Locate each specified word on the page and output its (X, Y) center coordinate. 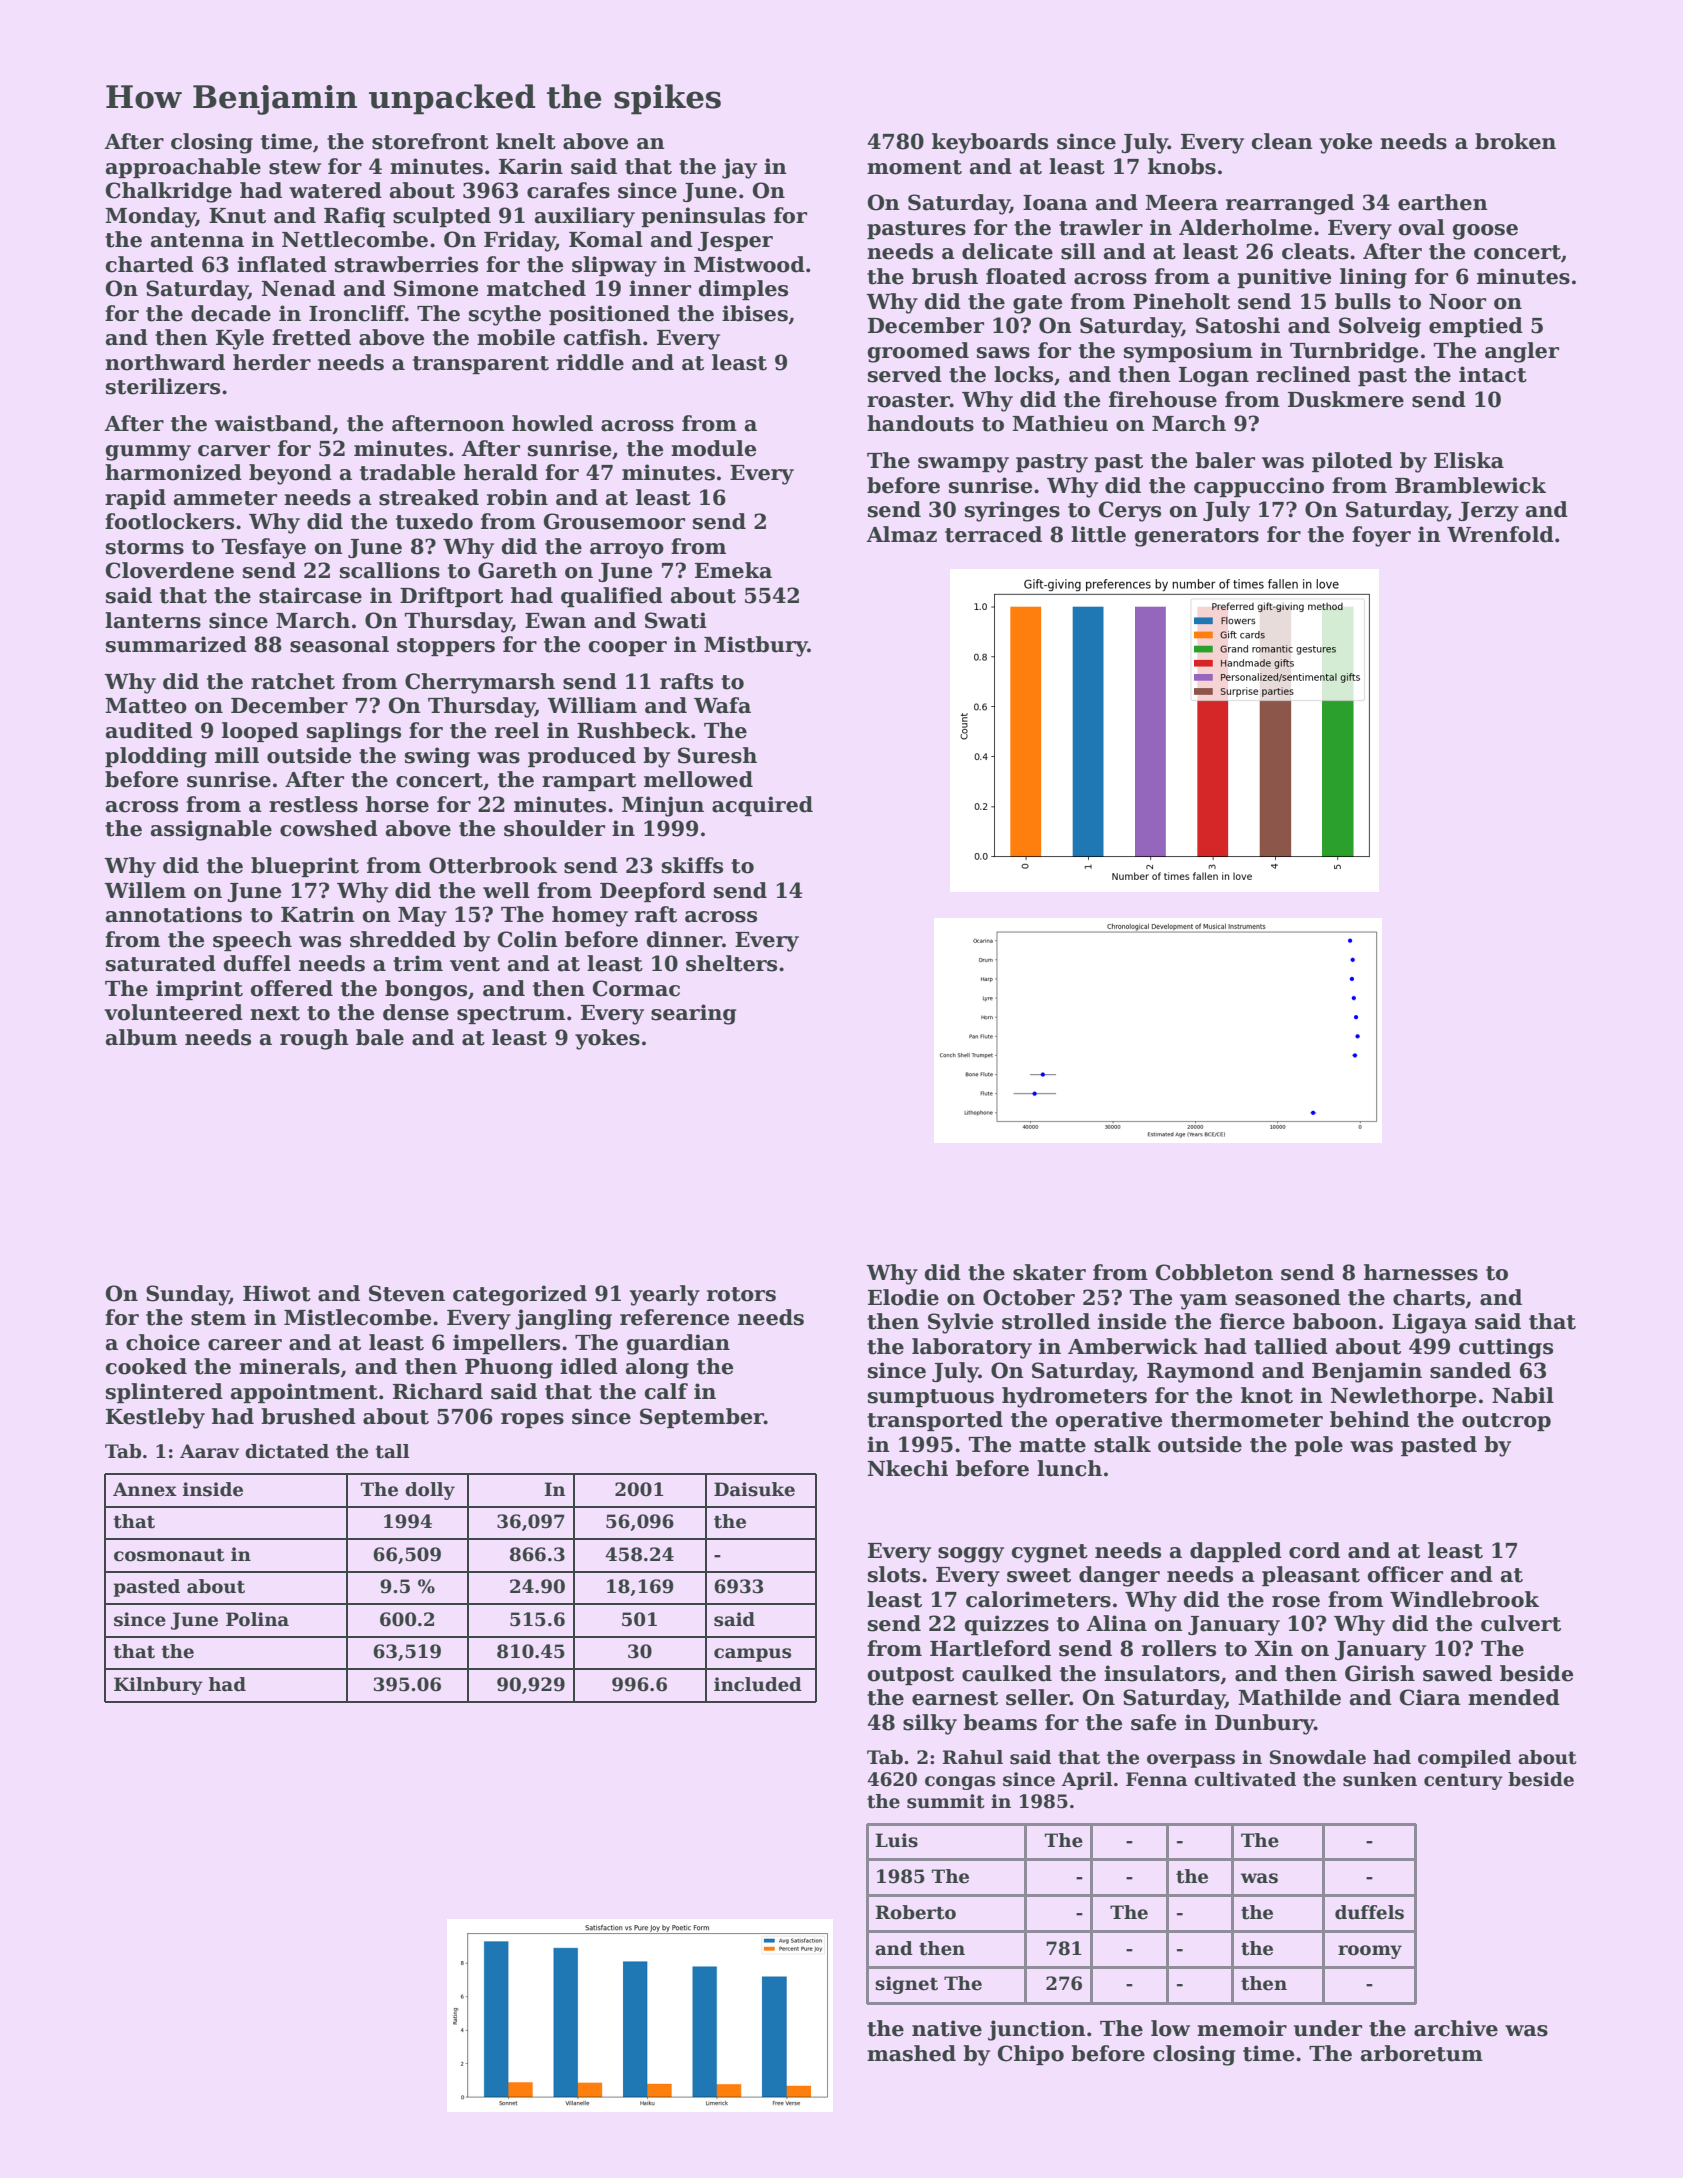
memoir (1242, 2028)
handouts (920, 423)
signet (906, 1985)
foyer (1381, 536)
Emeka (733, 570)
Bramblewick (1470, 485)
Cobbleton (1214, 1272)
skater (1049, 1272)
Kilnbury (158, 1686)
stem (218, 1318)
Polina (257, 1619)
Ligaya (1429, 1323)
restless (313, 804)
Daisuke (754, 1489)
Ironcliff (357, 313)
